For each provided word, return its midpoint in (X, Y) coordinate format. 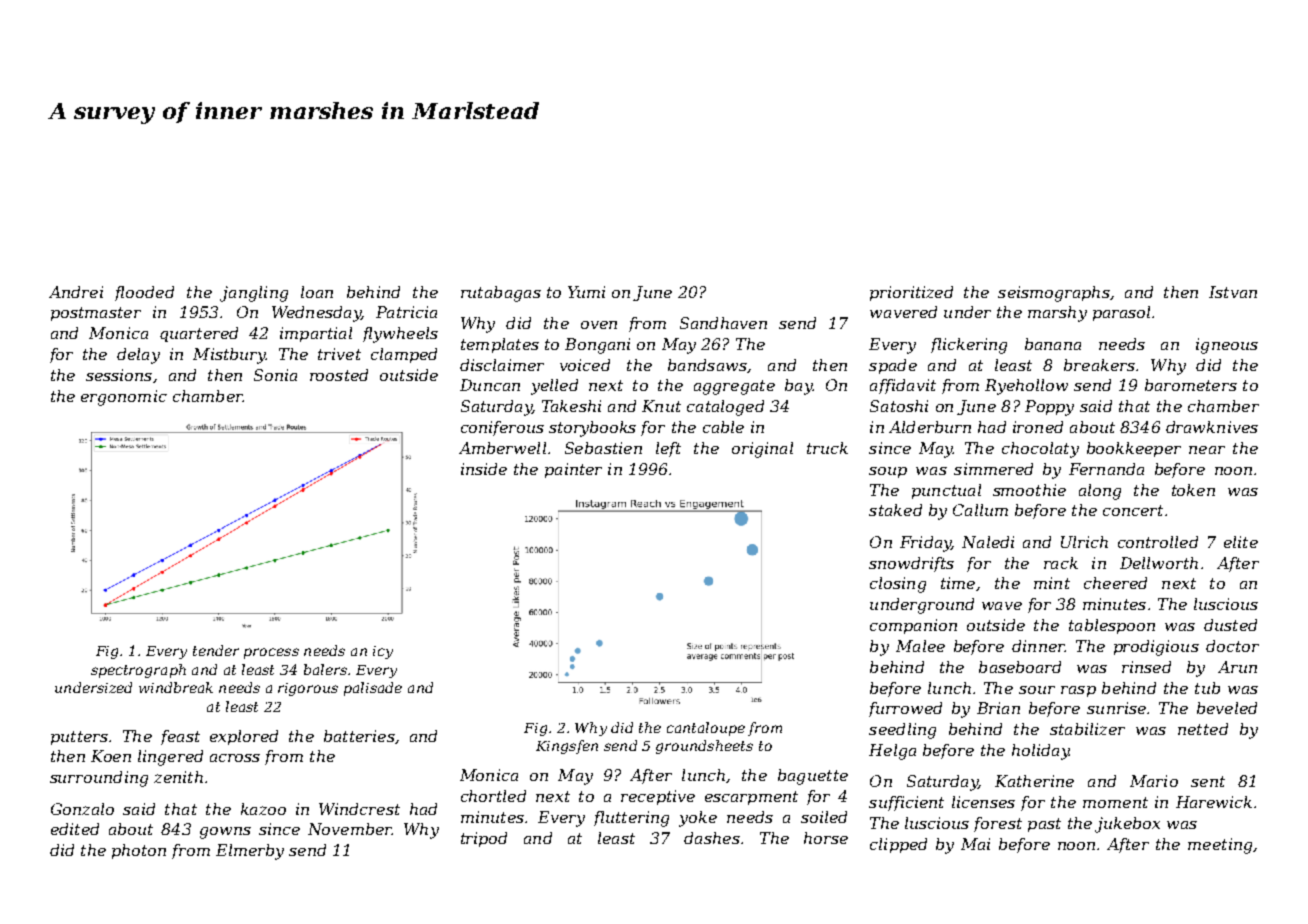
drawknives (1212, 427)
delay (138, 356)
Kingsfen (567, 747)
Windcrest (359, 809)
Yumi (586, 292)
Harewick (1214, 802)
